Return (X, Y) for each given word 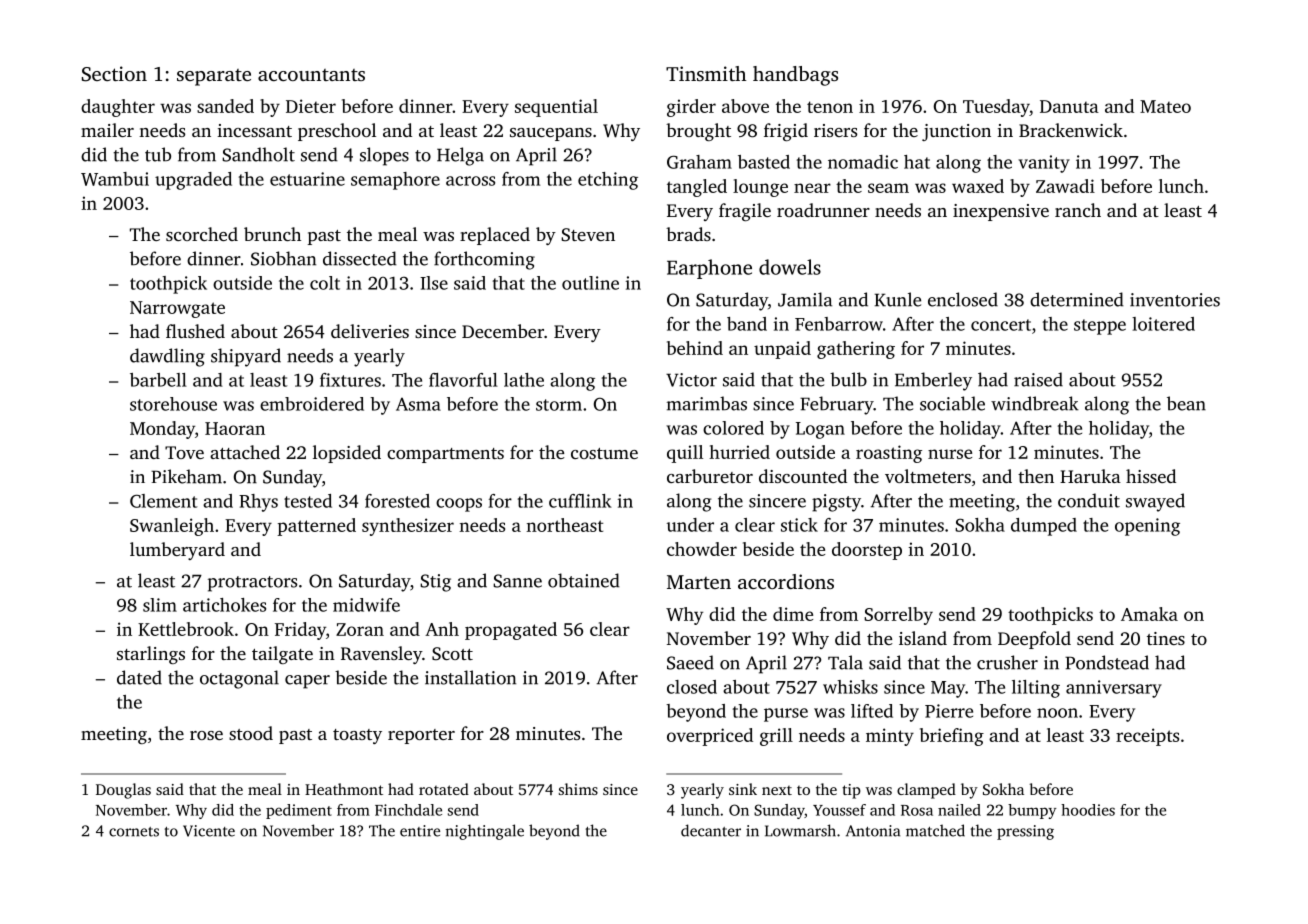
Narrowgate (177, 309)
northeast (564, 525)
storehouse (173, 404)
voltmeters (928, 476)
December (503, 331)
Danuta (1069, 106)
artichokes (224, 605)
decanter (711, 830)
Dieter (311, 106)
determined (1077, 299)
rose (206, 735)
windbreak (1035, 403)
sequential (556, 108)
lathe (524, 380)
